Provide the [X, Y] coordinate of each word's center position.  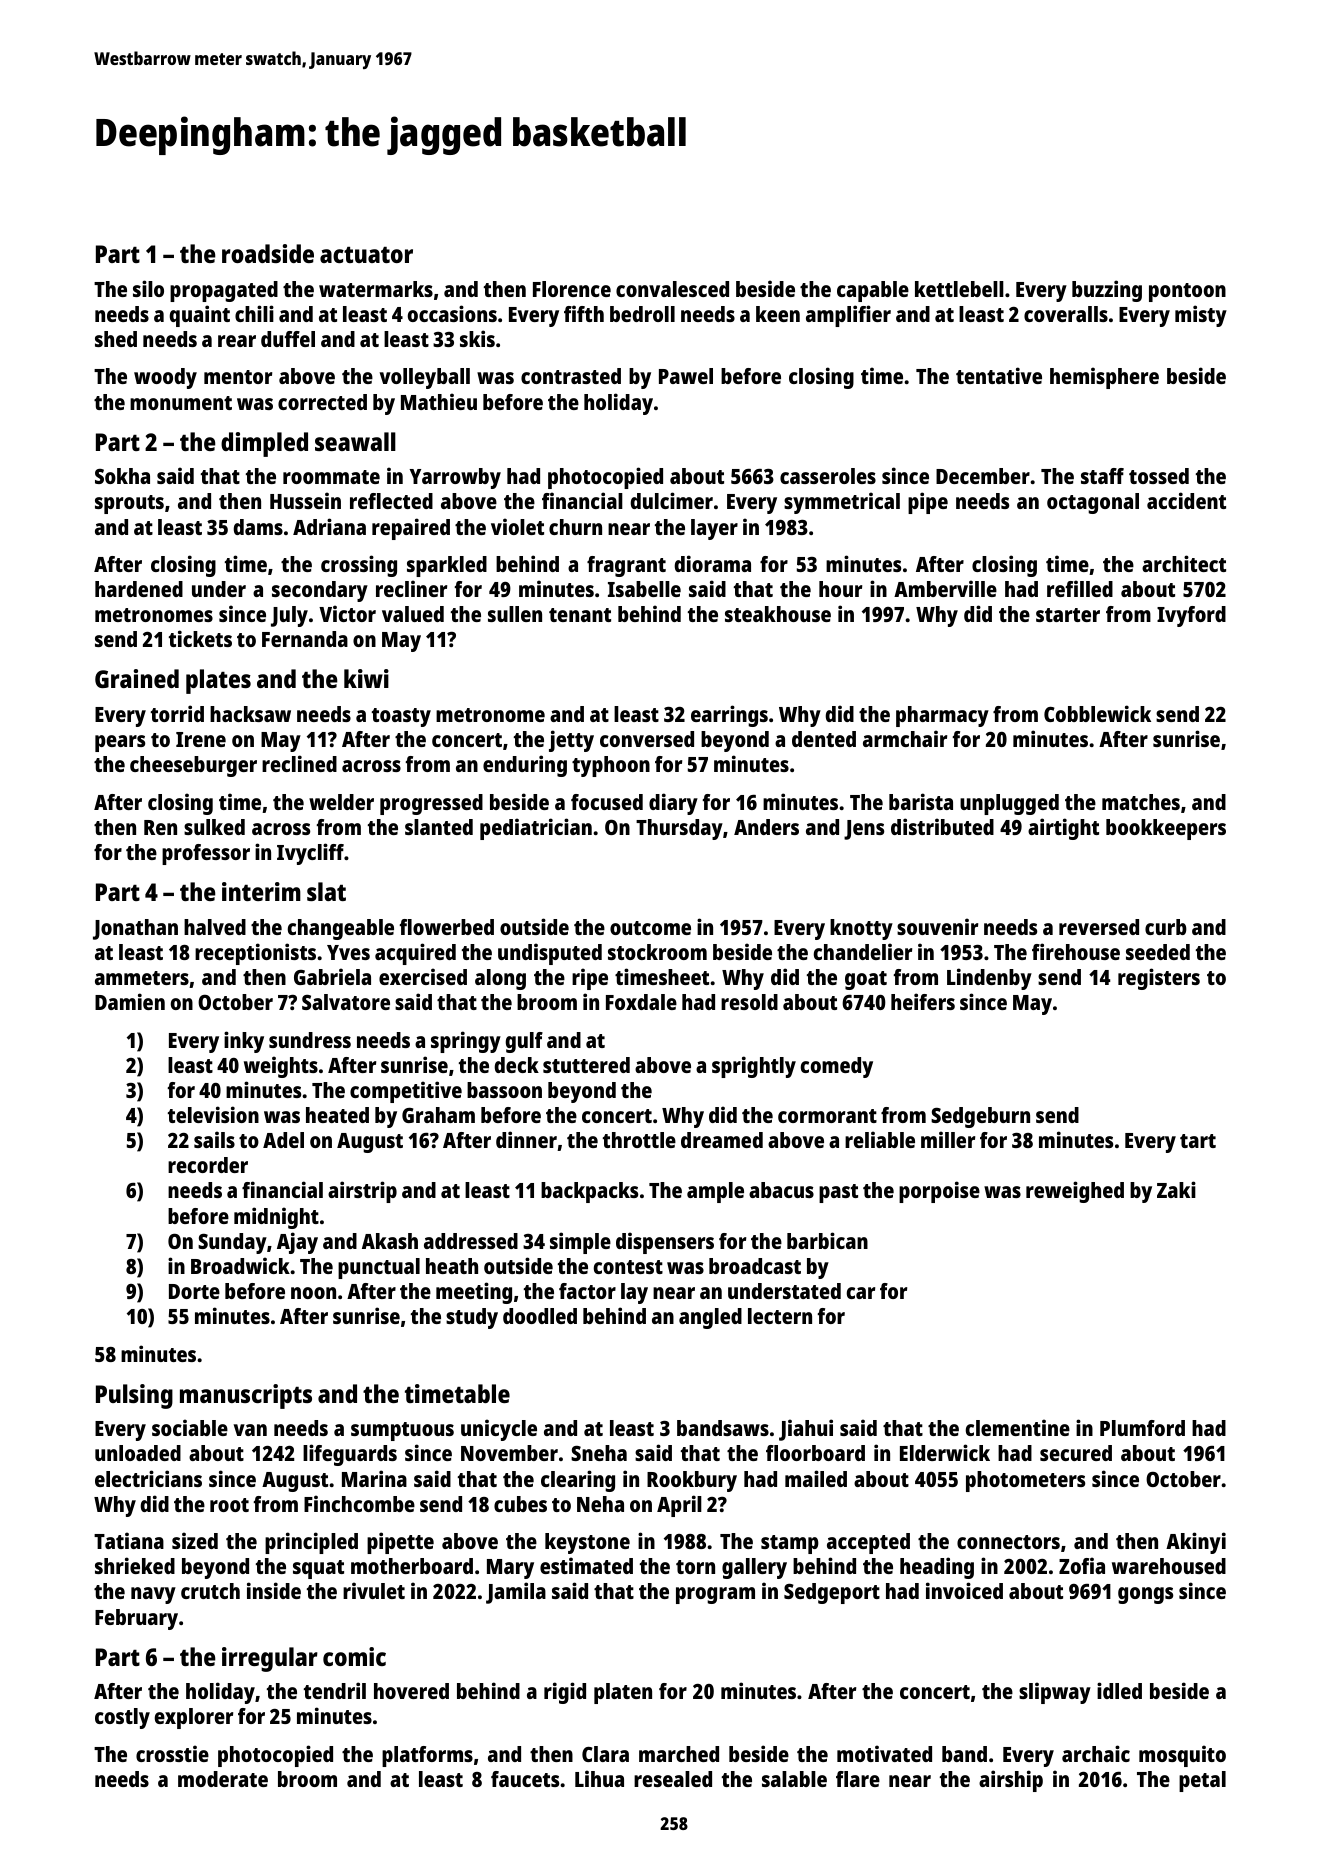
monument [181, 403]
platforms [427, 1756]
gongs [1145, 1595]
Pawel [686, 376]
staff [1102, 476]
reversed [1099, 927]
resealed [673, 1779]
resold [749, 1002]
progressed [431, 804]
